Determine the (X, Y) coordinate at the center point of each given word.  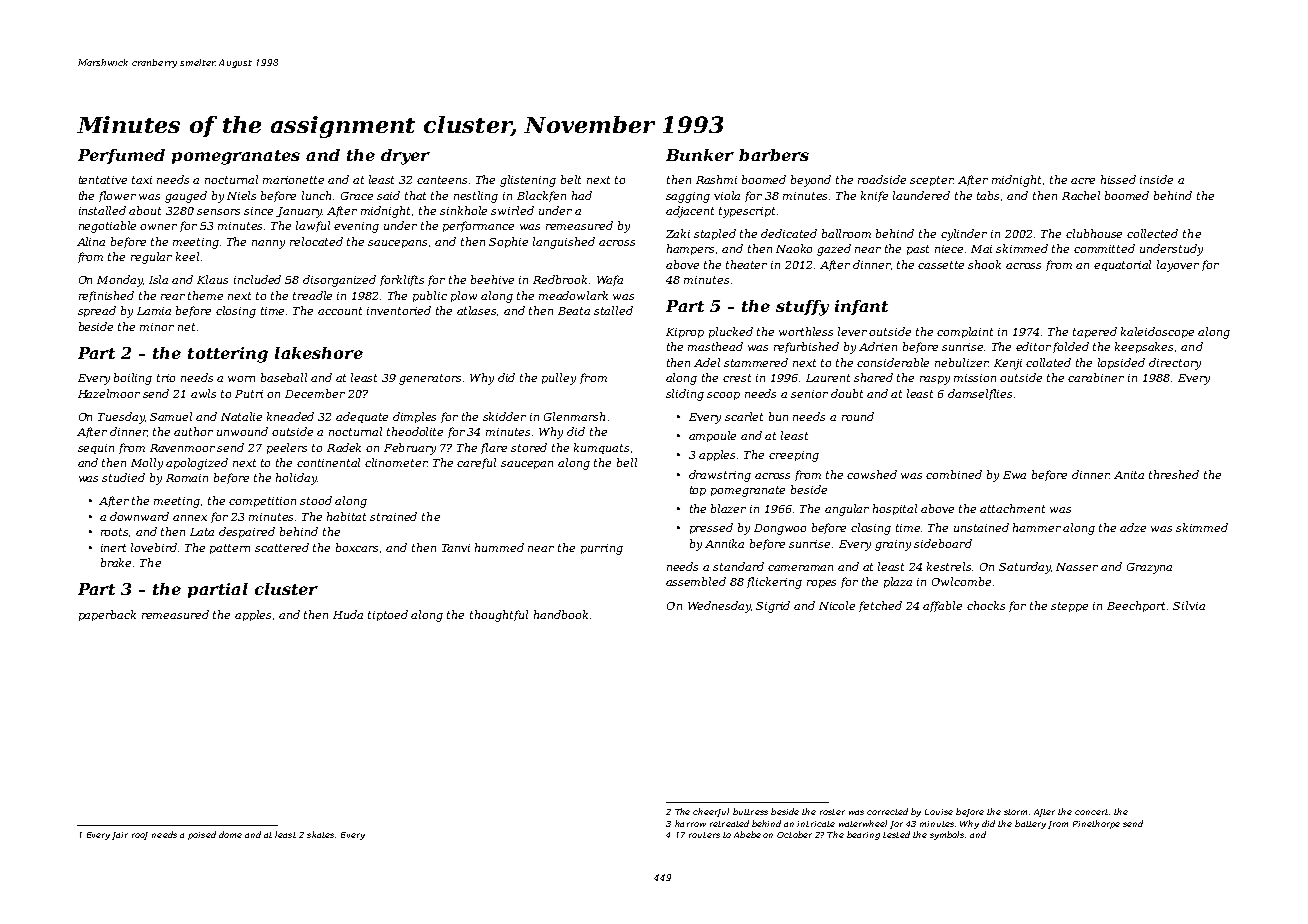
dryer (405, 157)
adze (1133, 527)
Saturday (1025, 568)
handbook (561, 614)
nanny (268, 244)
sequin (96, 449)
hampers (690, 249)
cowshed (872, 474)
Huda (348, 614)
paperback (107, 615)
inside (1156, 179)
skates (320, 834)
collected (1152, 233)
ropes (821, 584)
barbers (774, 155)
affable (942, 606)
